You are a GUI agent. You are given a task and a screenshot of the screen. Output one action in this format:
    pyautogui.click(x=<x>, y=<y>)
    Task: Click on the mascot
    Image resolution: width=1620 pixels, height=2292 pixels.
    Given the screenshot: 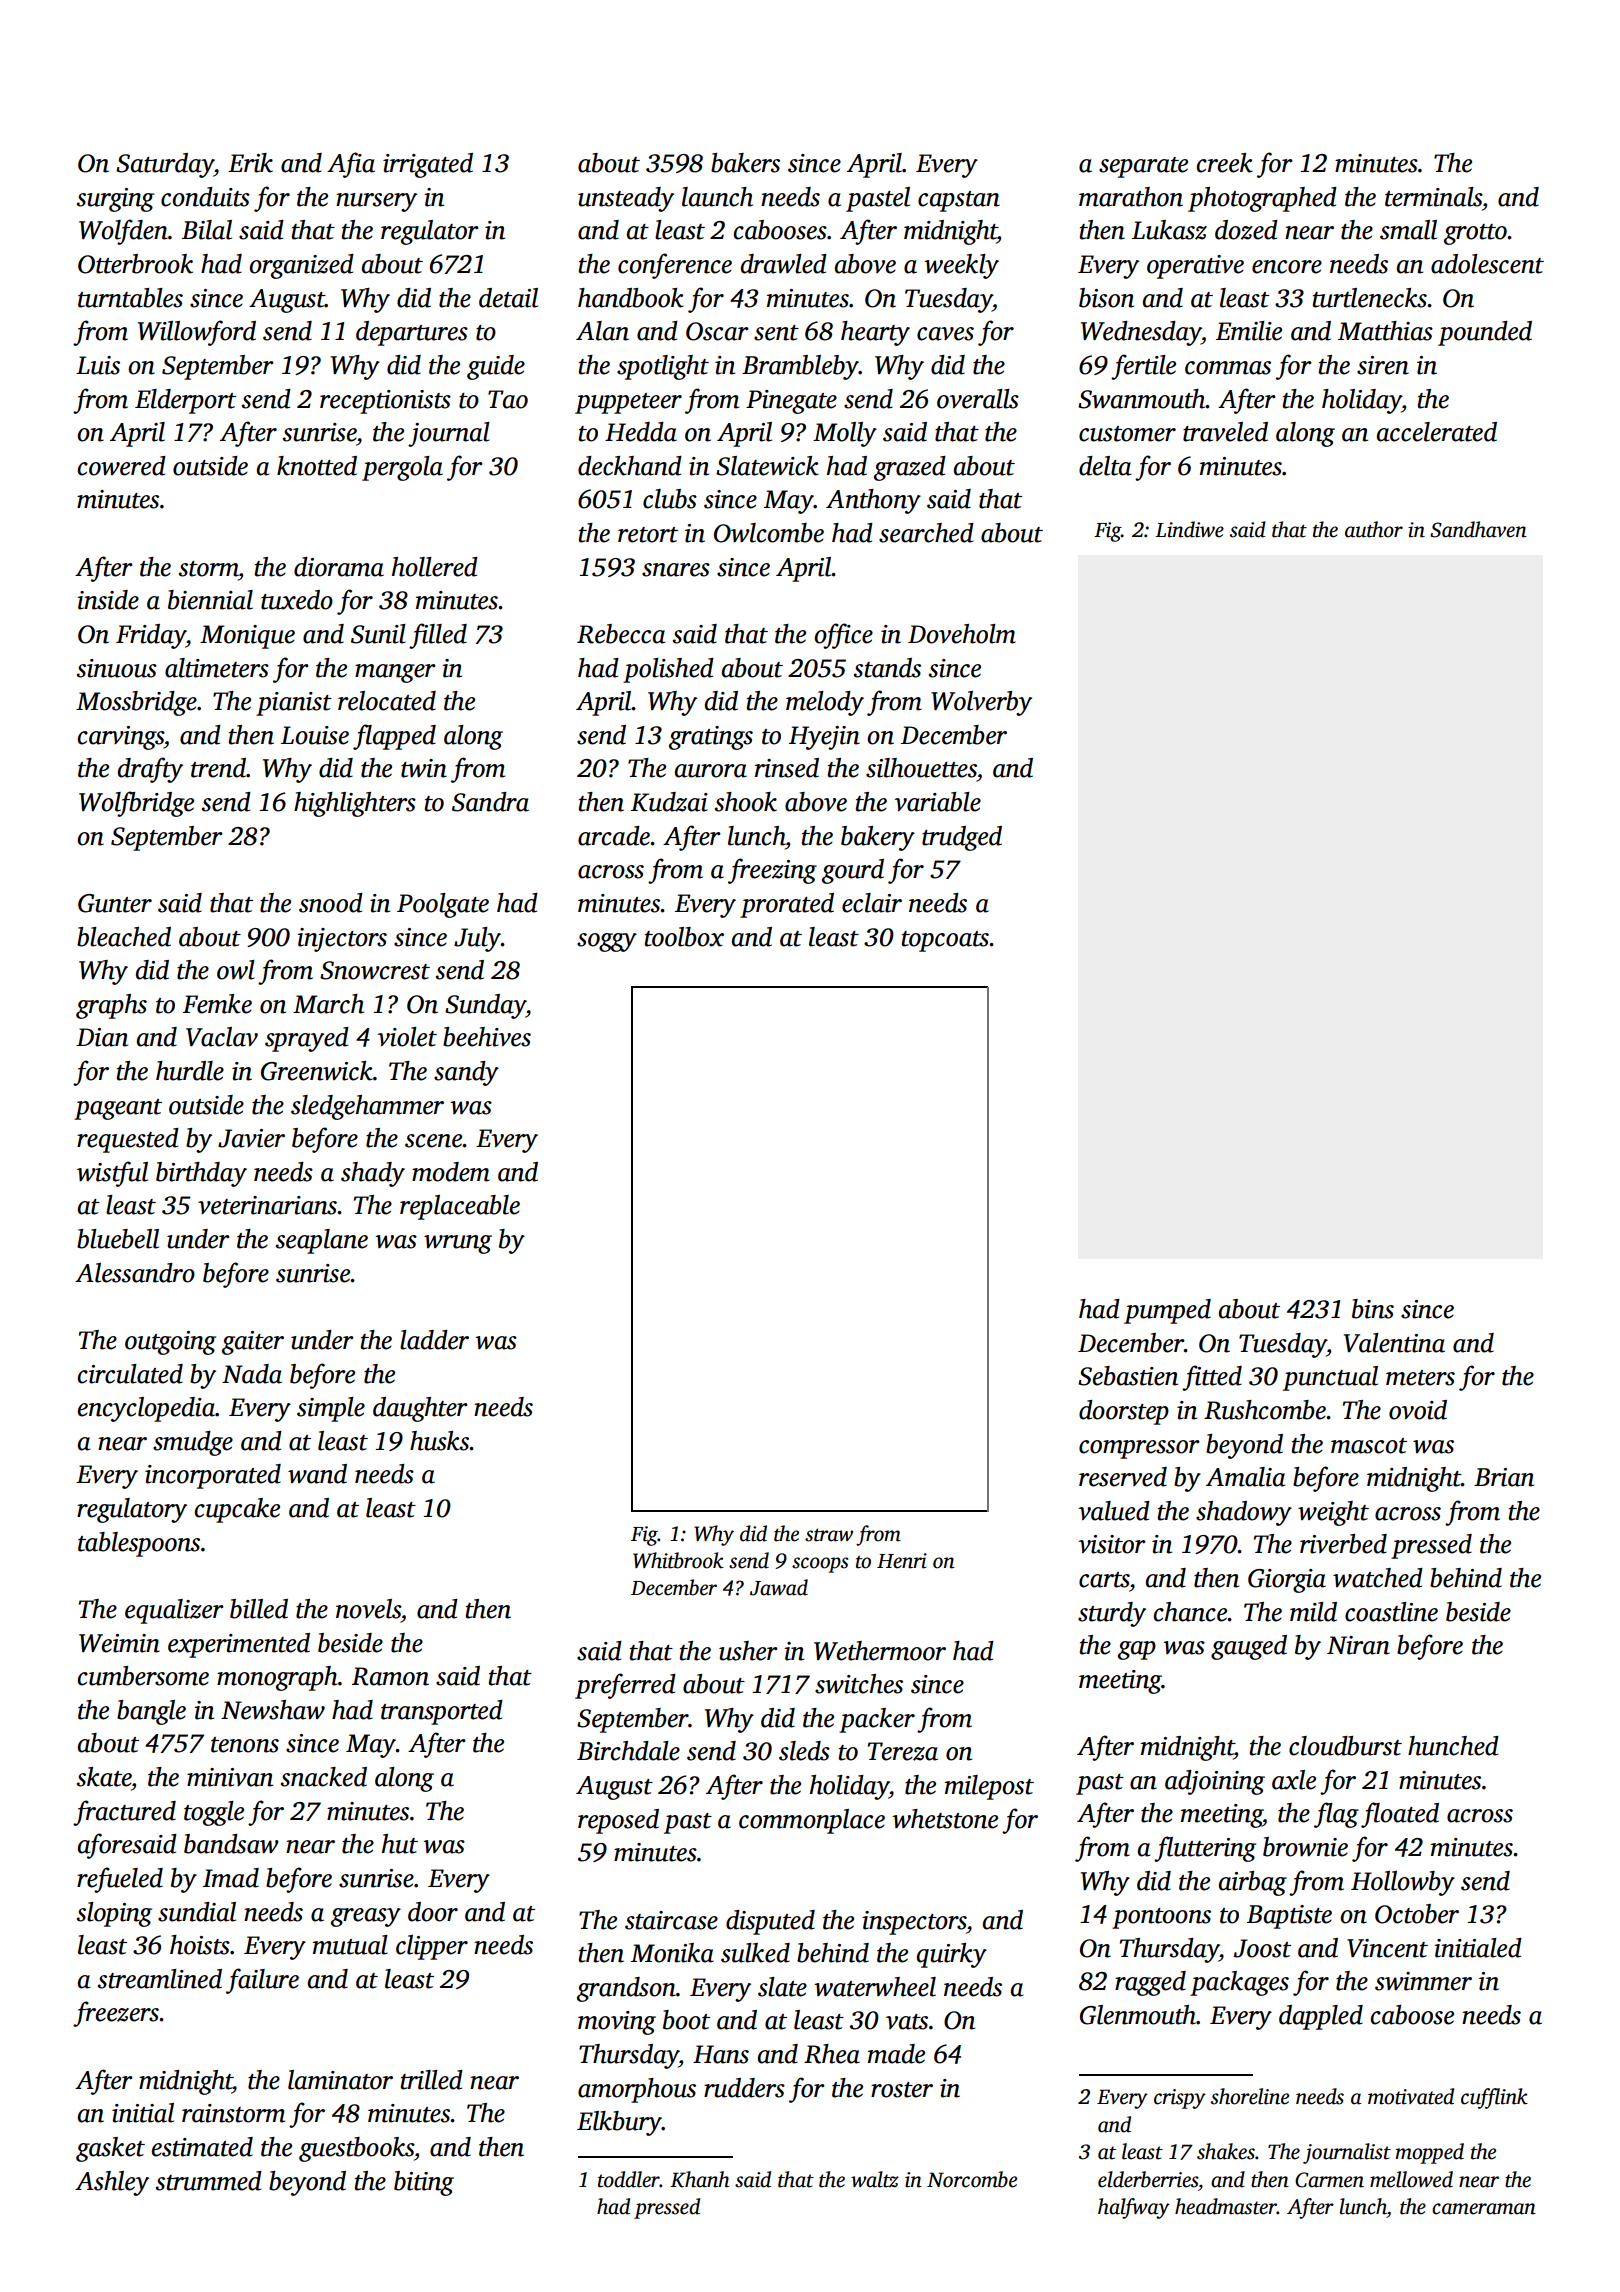 What is the action you would take?
    pyautogui.click(x=1369, y=1446)
